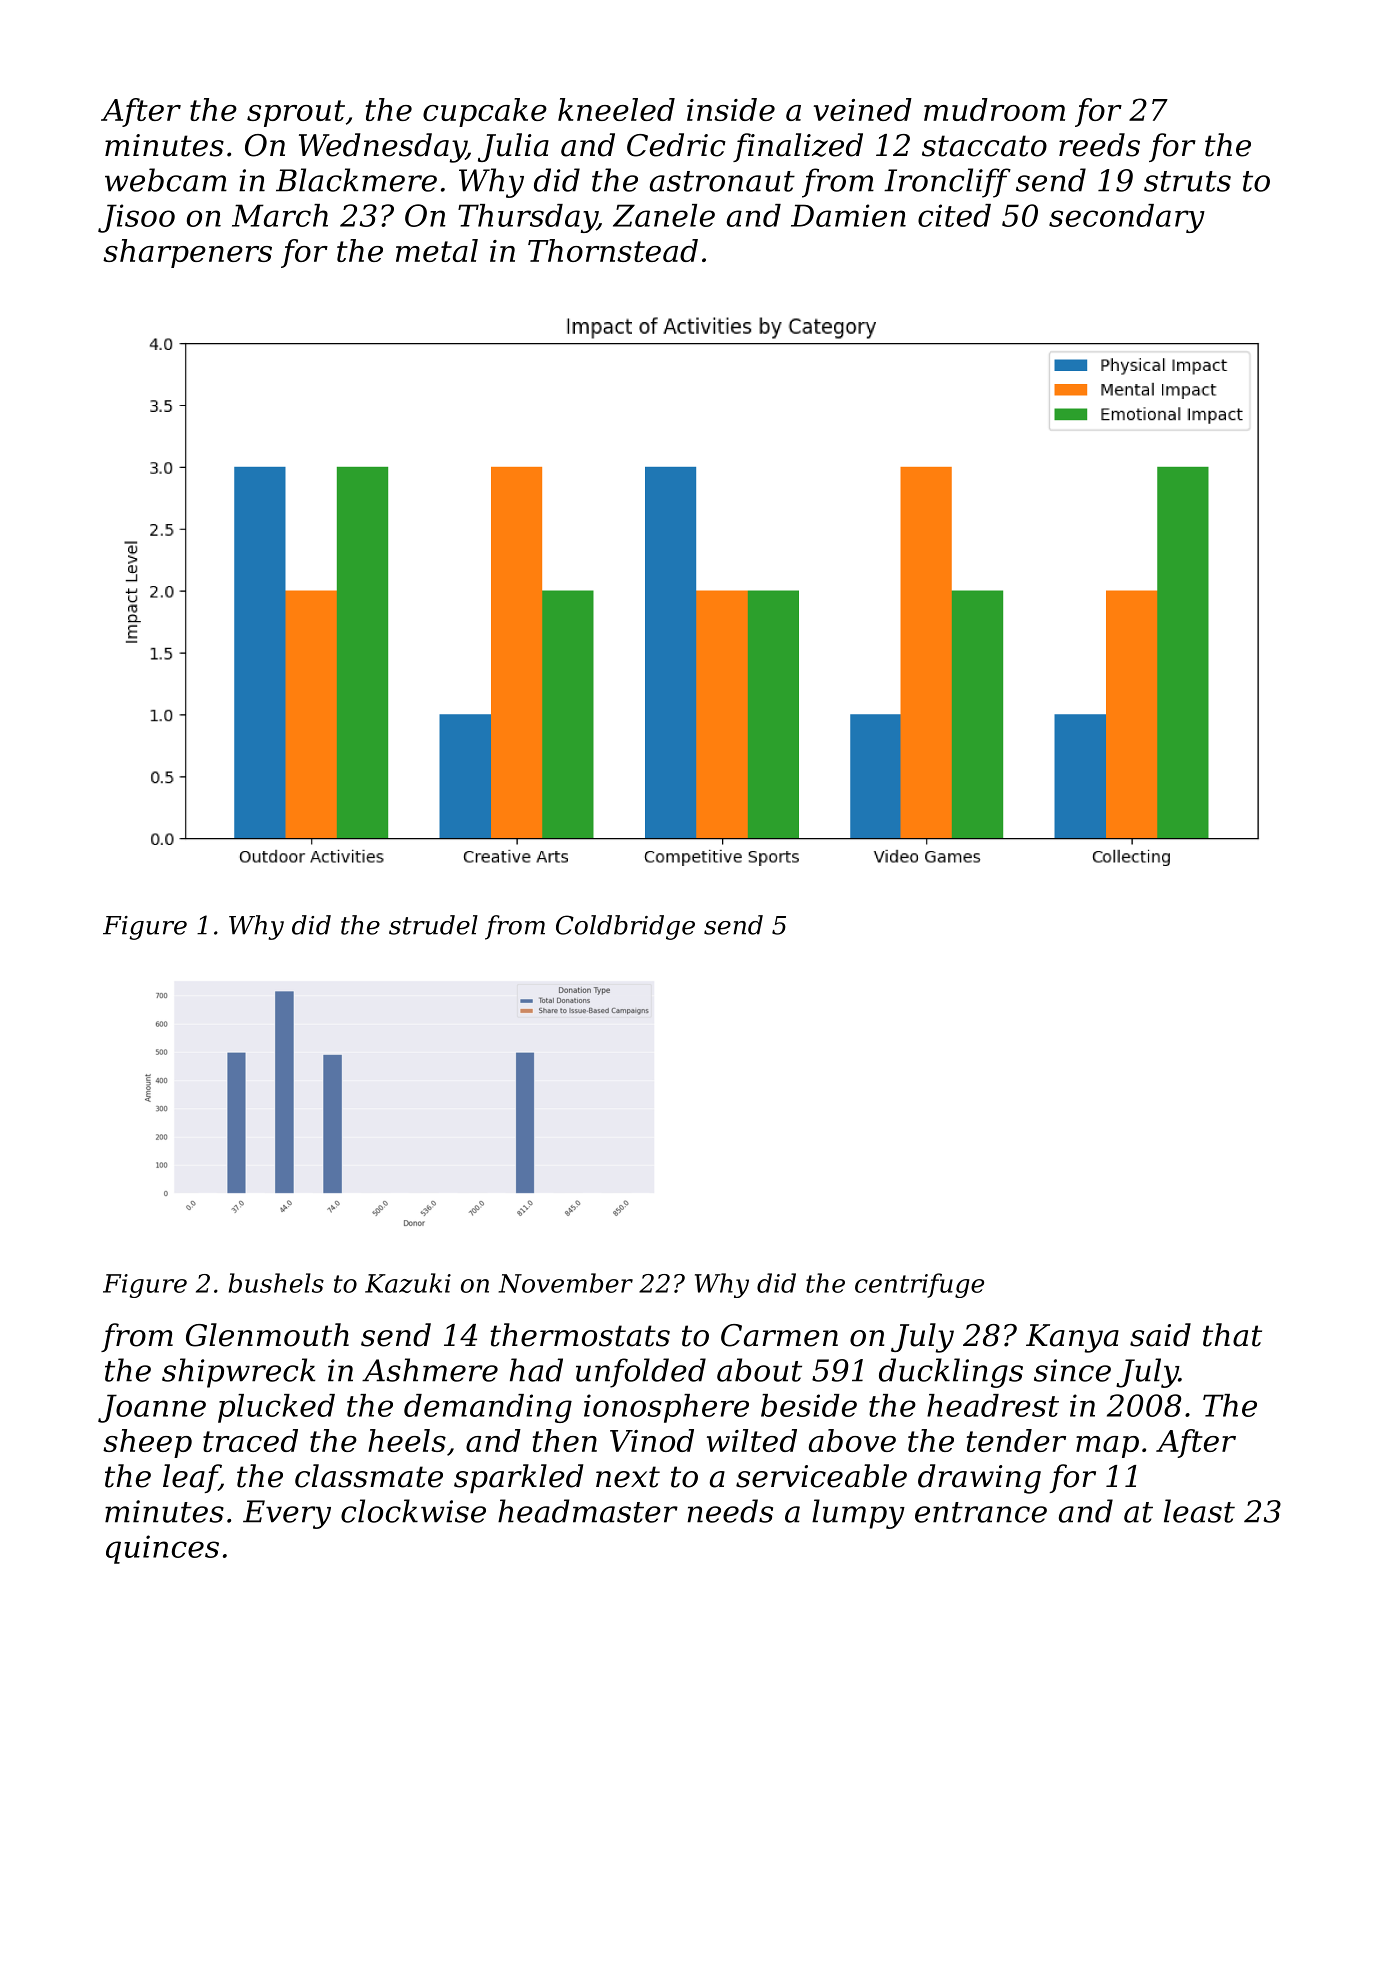  Describe the element at coordinates (162, 1549) in the page. I see `quinces` at that location.
